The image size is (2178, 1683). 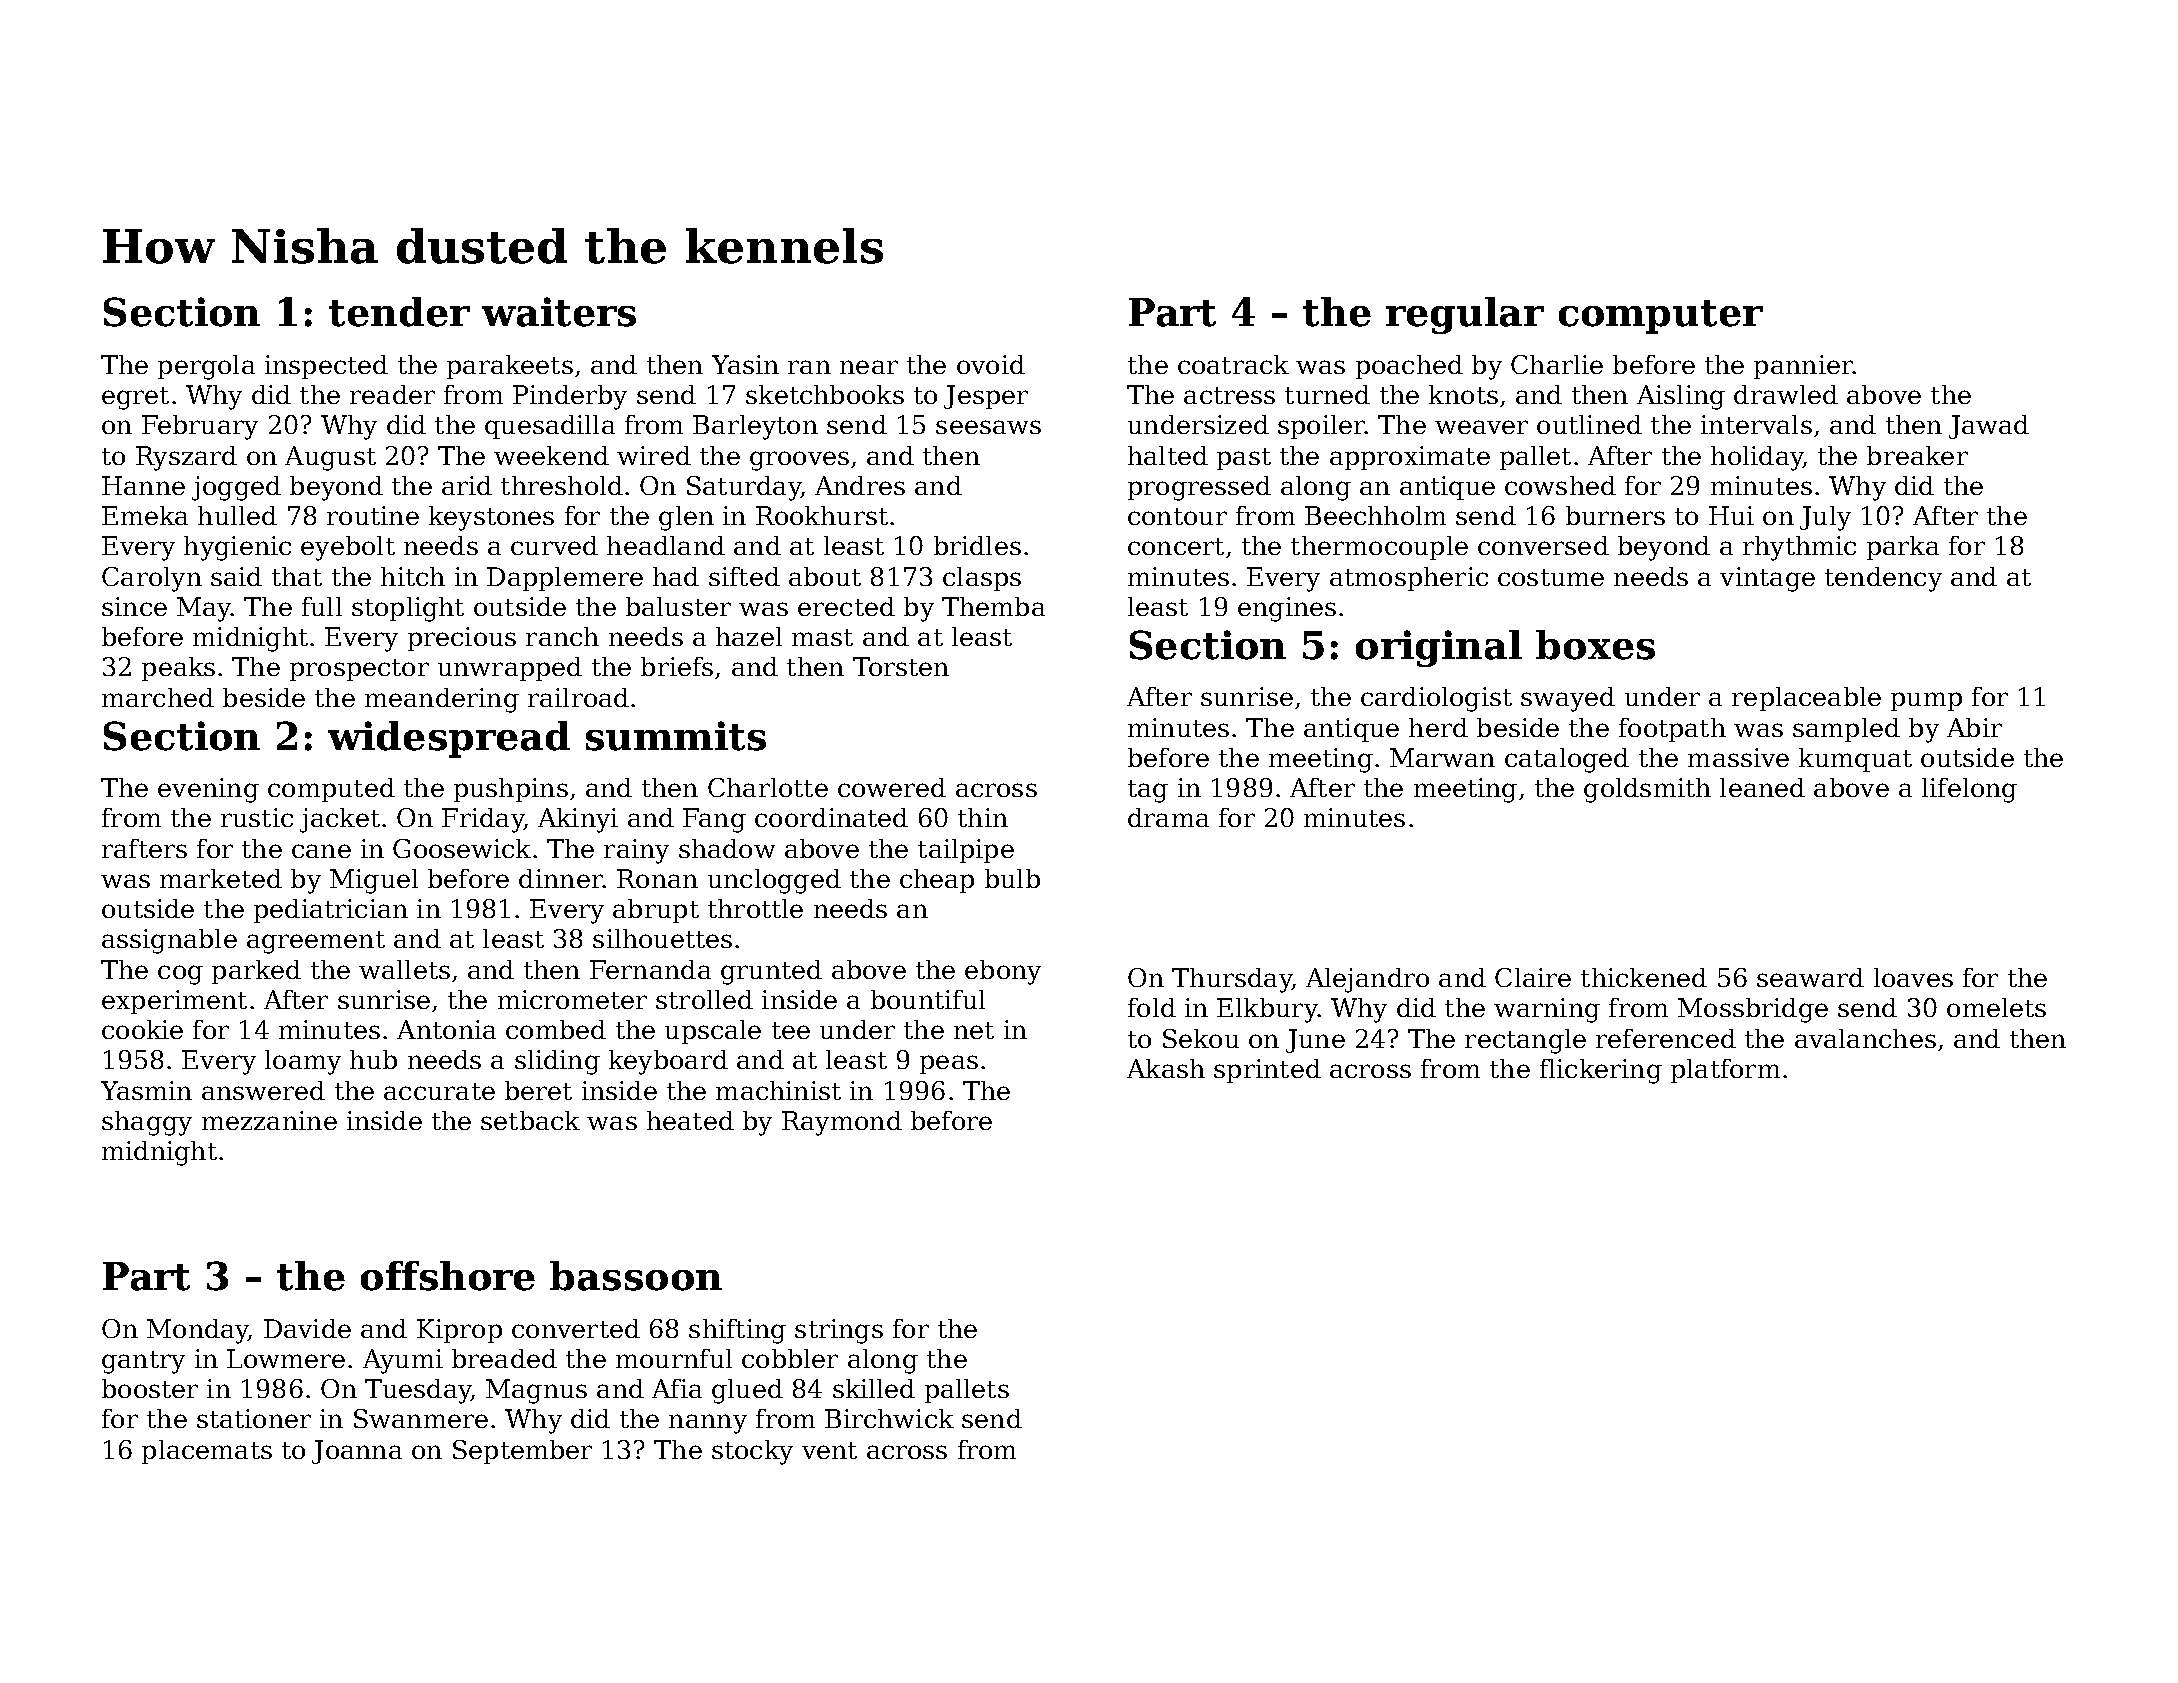 What do you see at coordinates (207, 1452) in the screenshot?
I see `placemats` at bounding box center [207, 1452].
